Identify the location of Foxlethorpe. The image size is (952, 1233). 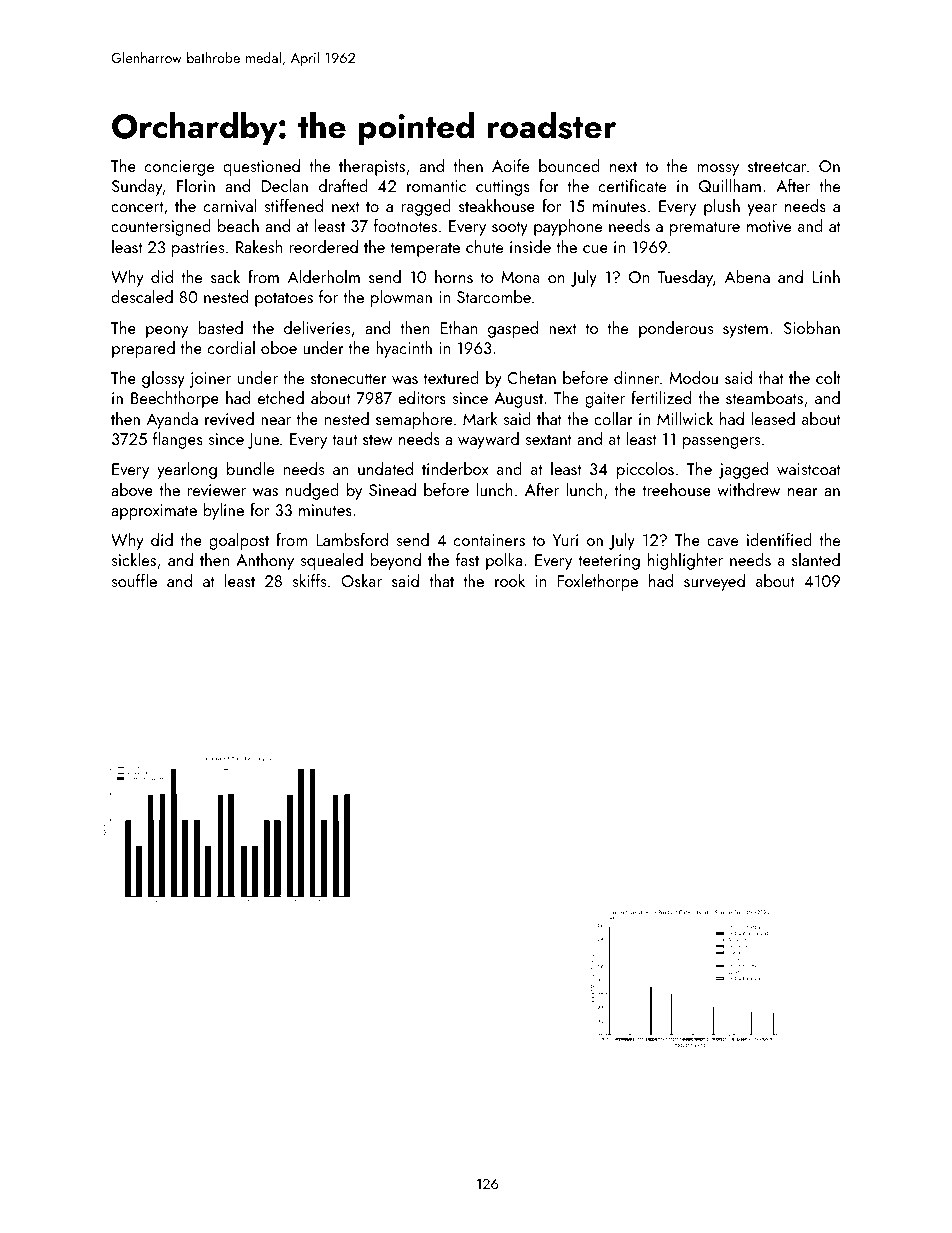
(598, 582).
